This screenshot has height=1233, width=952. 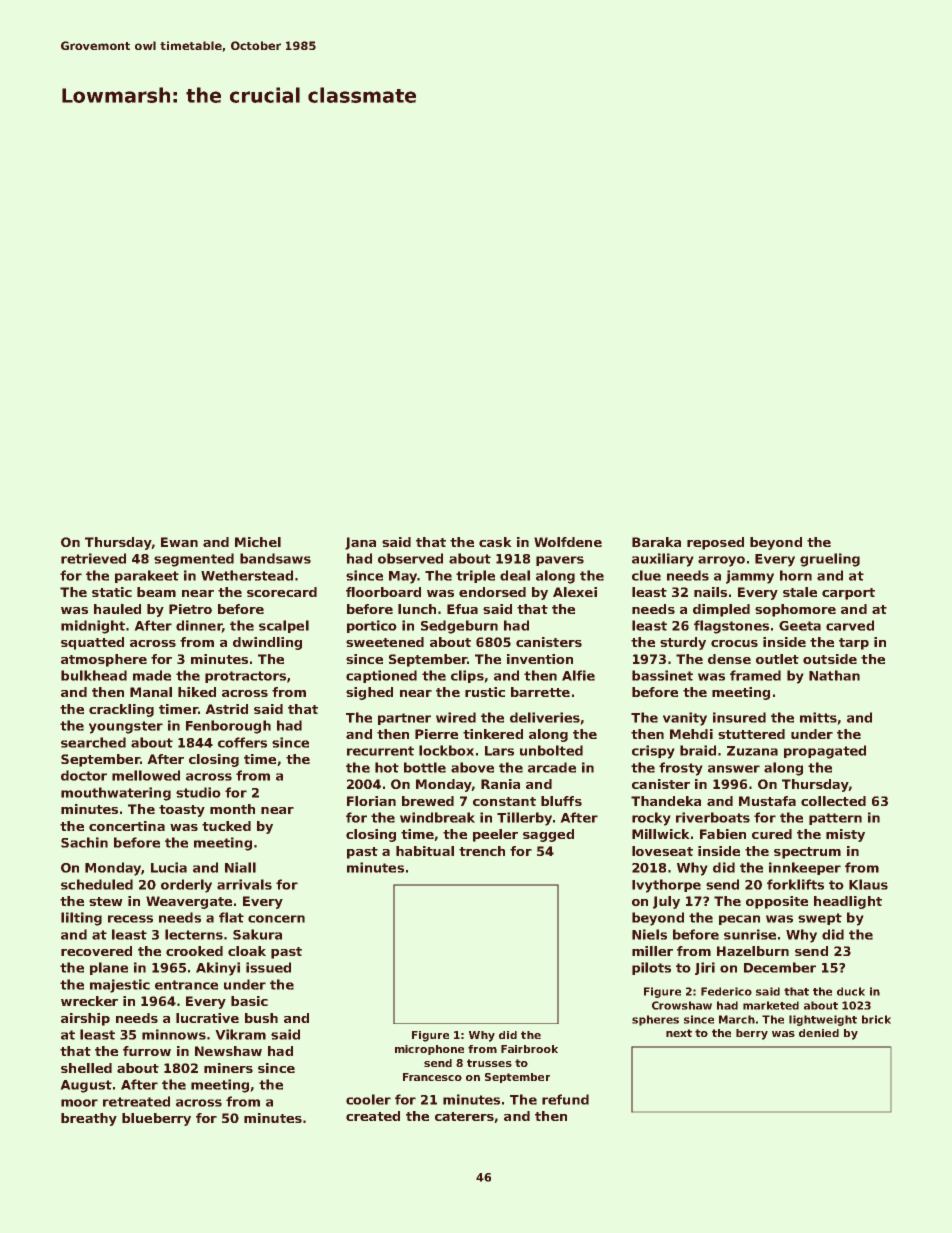 I want to click on dinner, so click(x=199, y=626).
